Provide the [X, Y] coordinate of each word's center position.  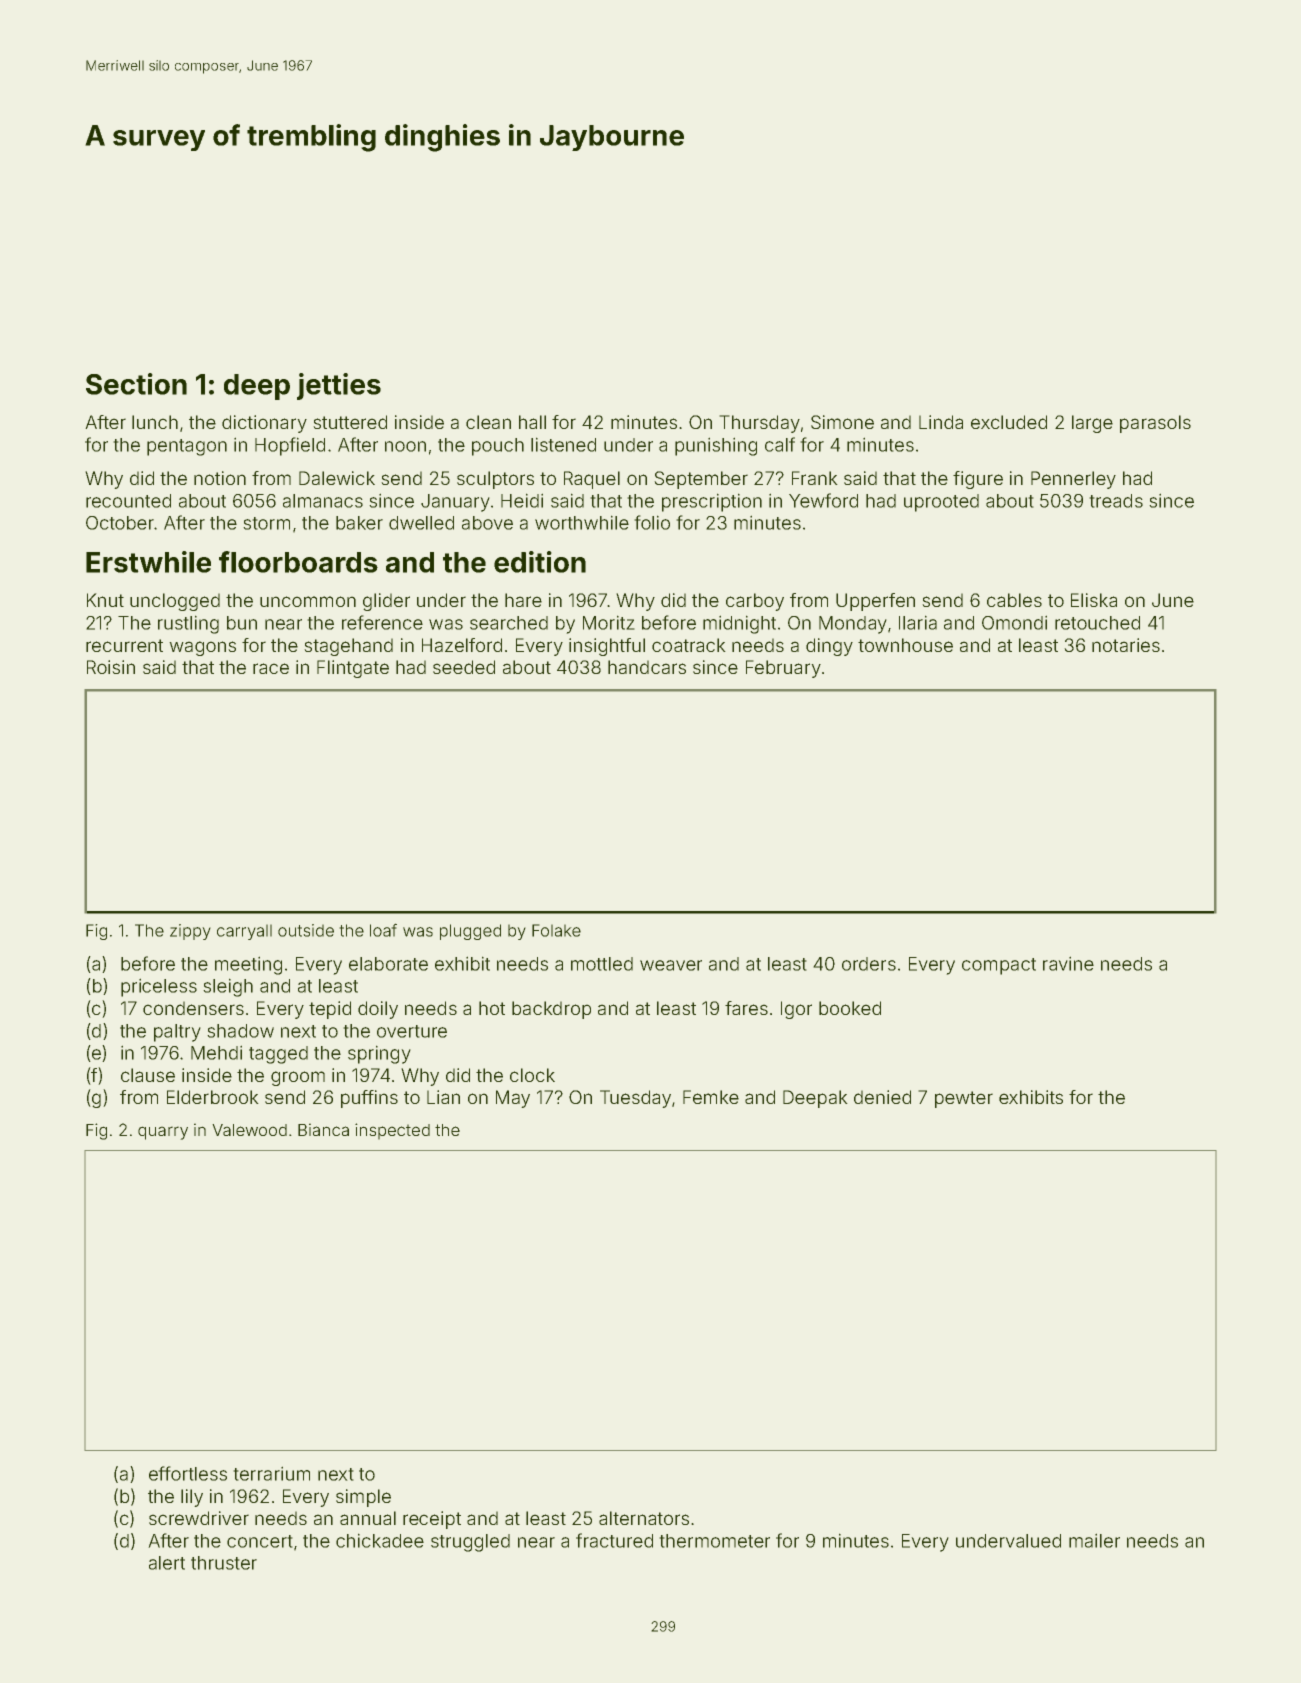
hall [532, 422]
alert [167, 1563]
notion [220, 478]
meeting [248, 966]
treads [1116, 501]
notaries [1126, 645]
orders [869, 964]
